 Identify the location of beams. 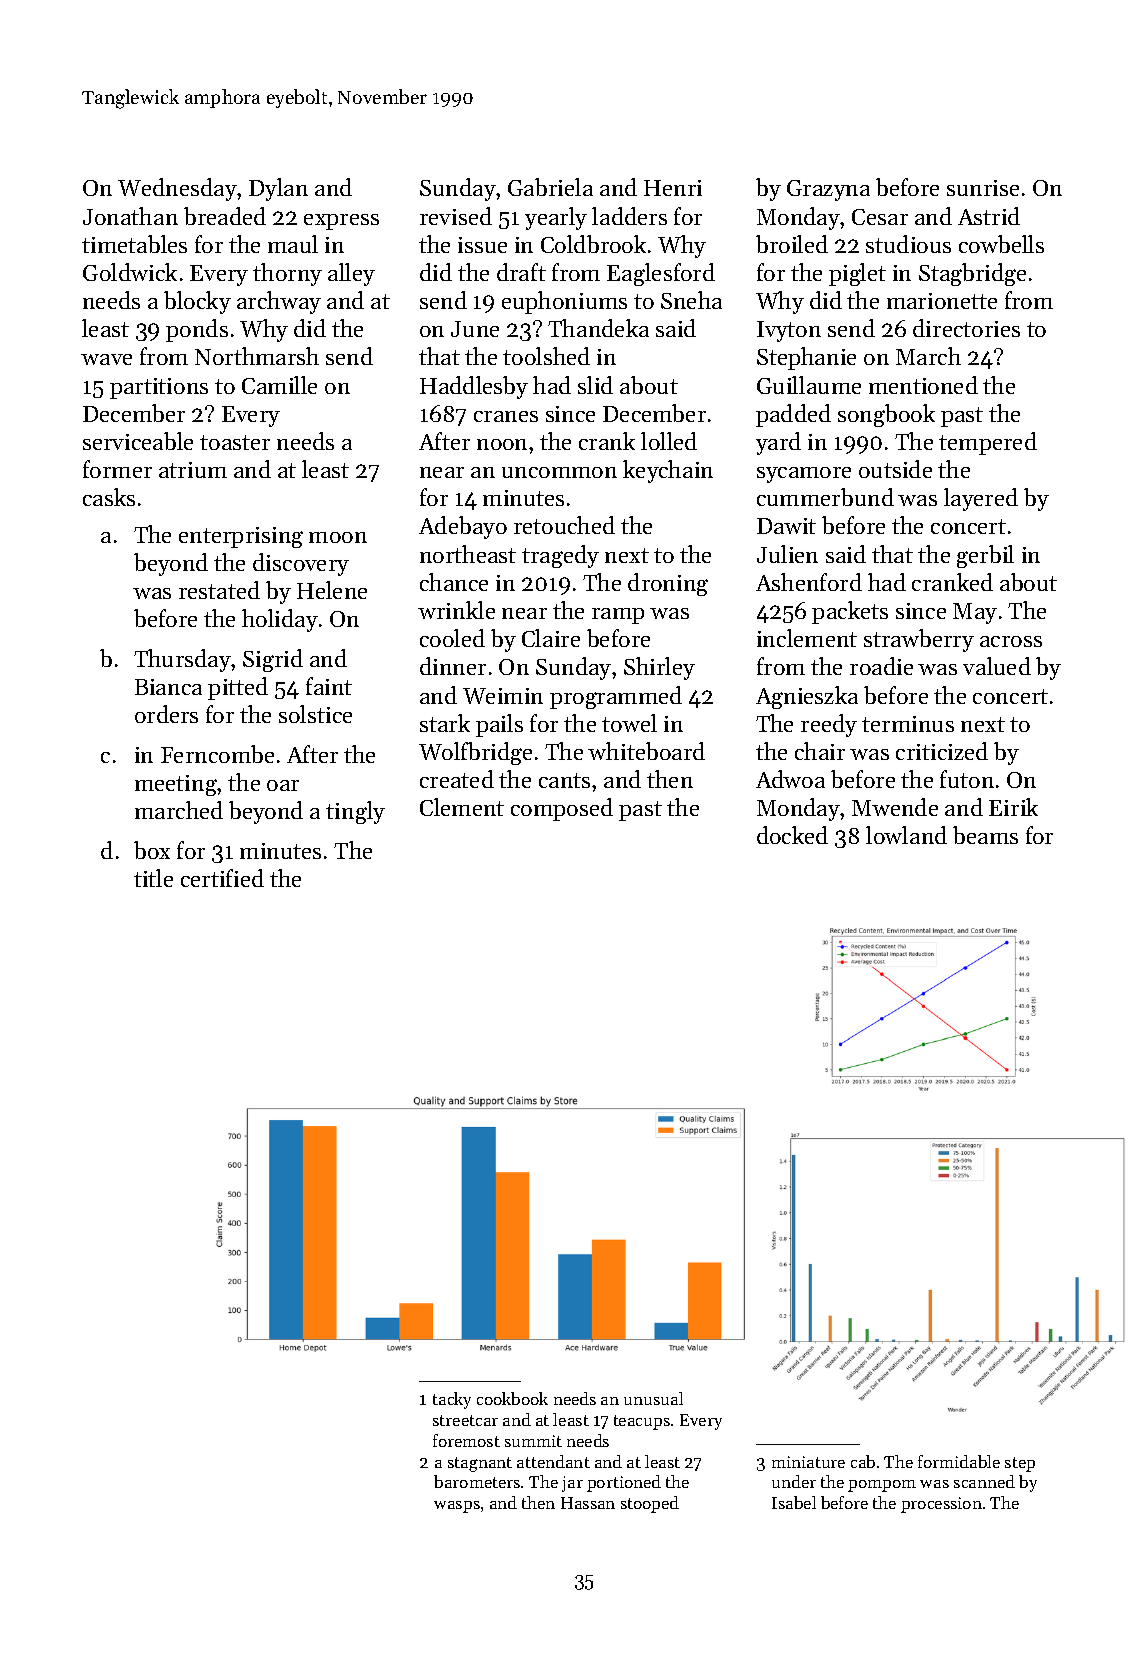
(985, 835).
